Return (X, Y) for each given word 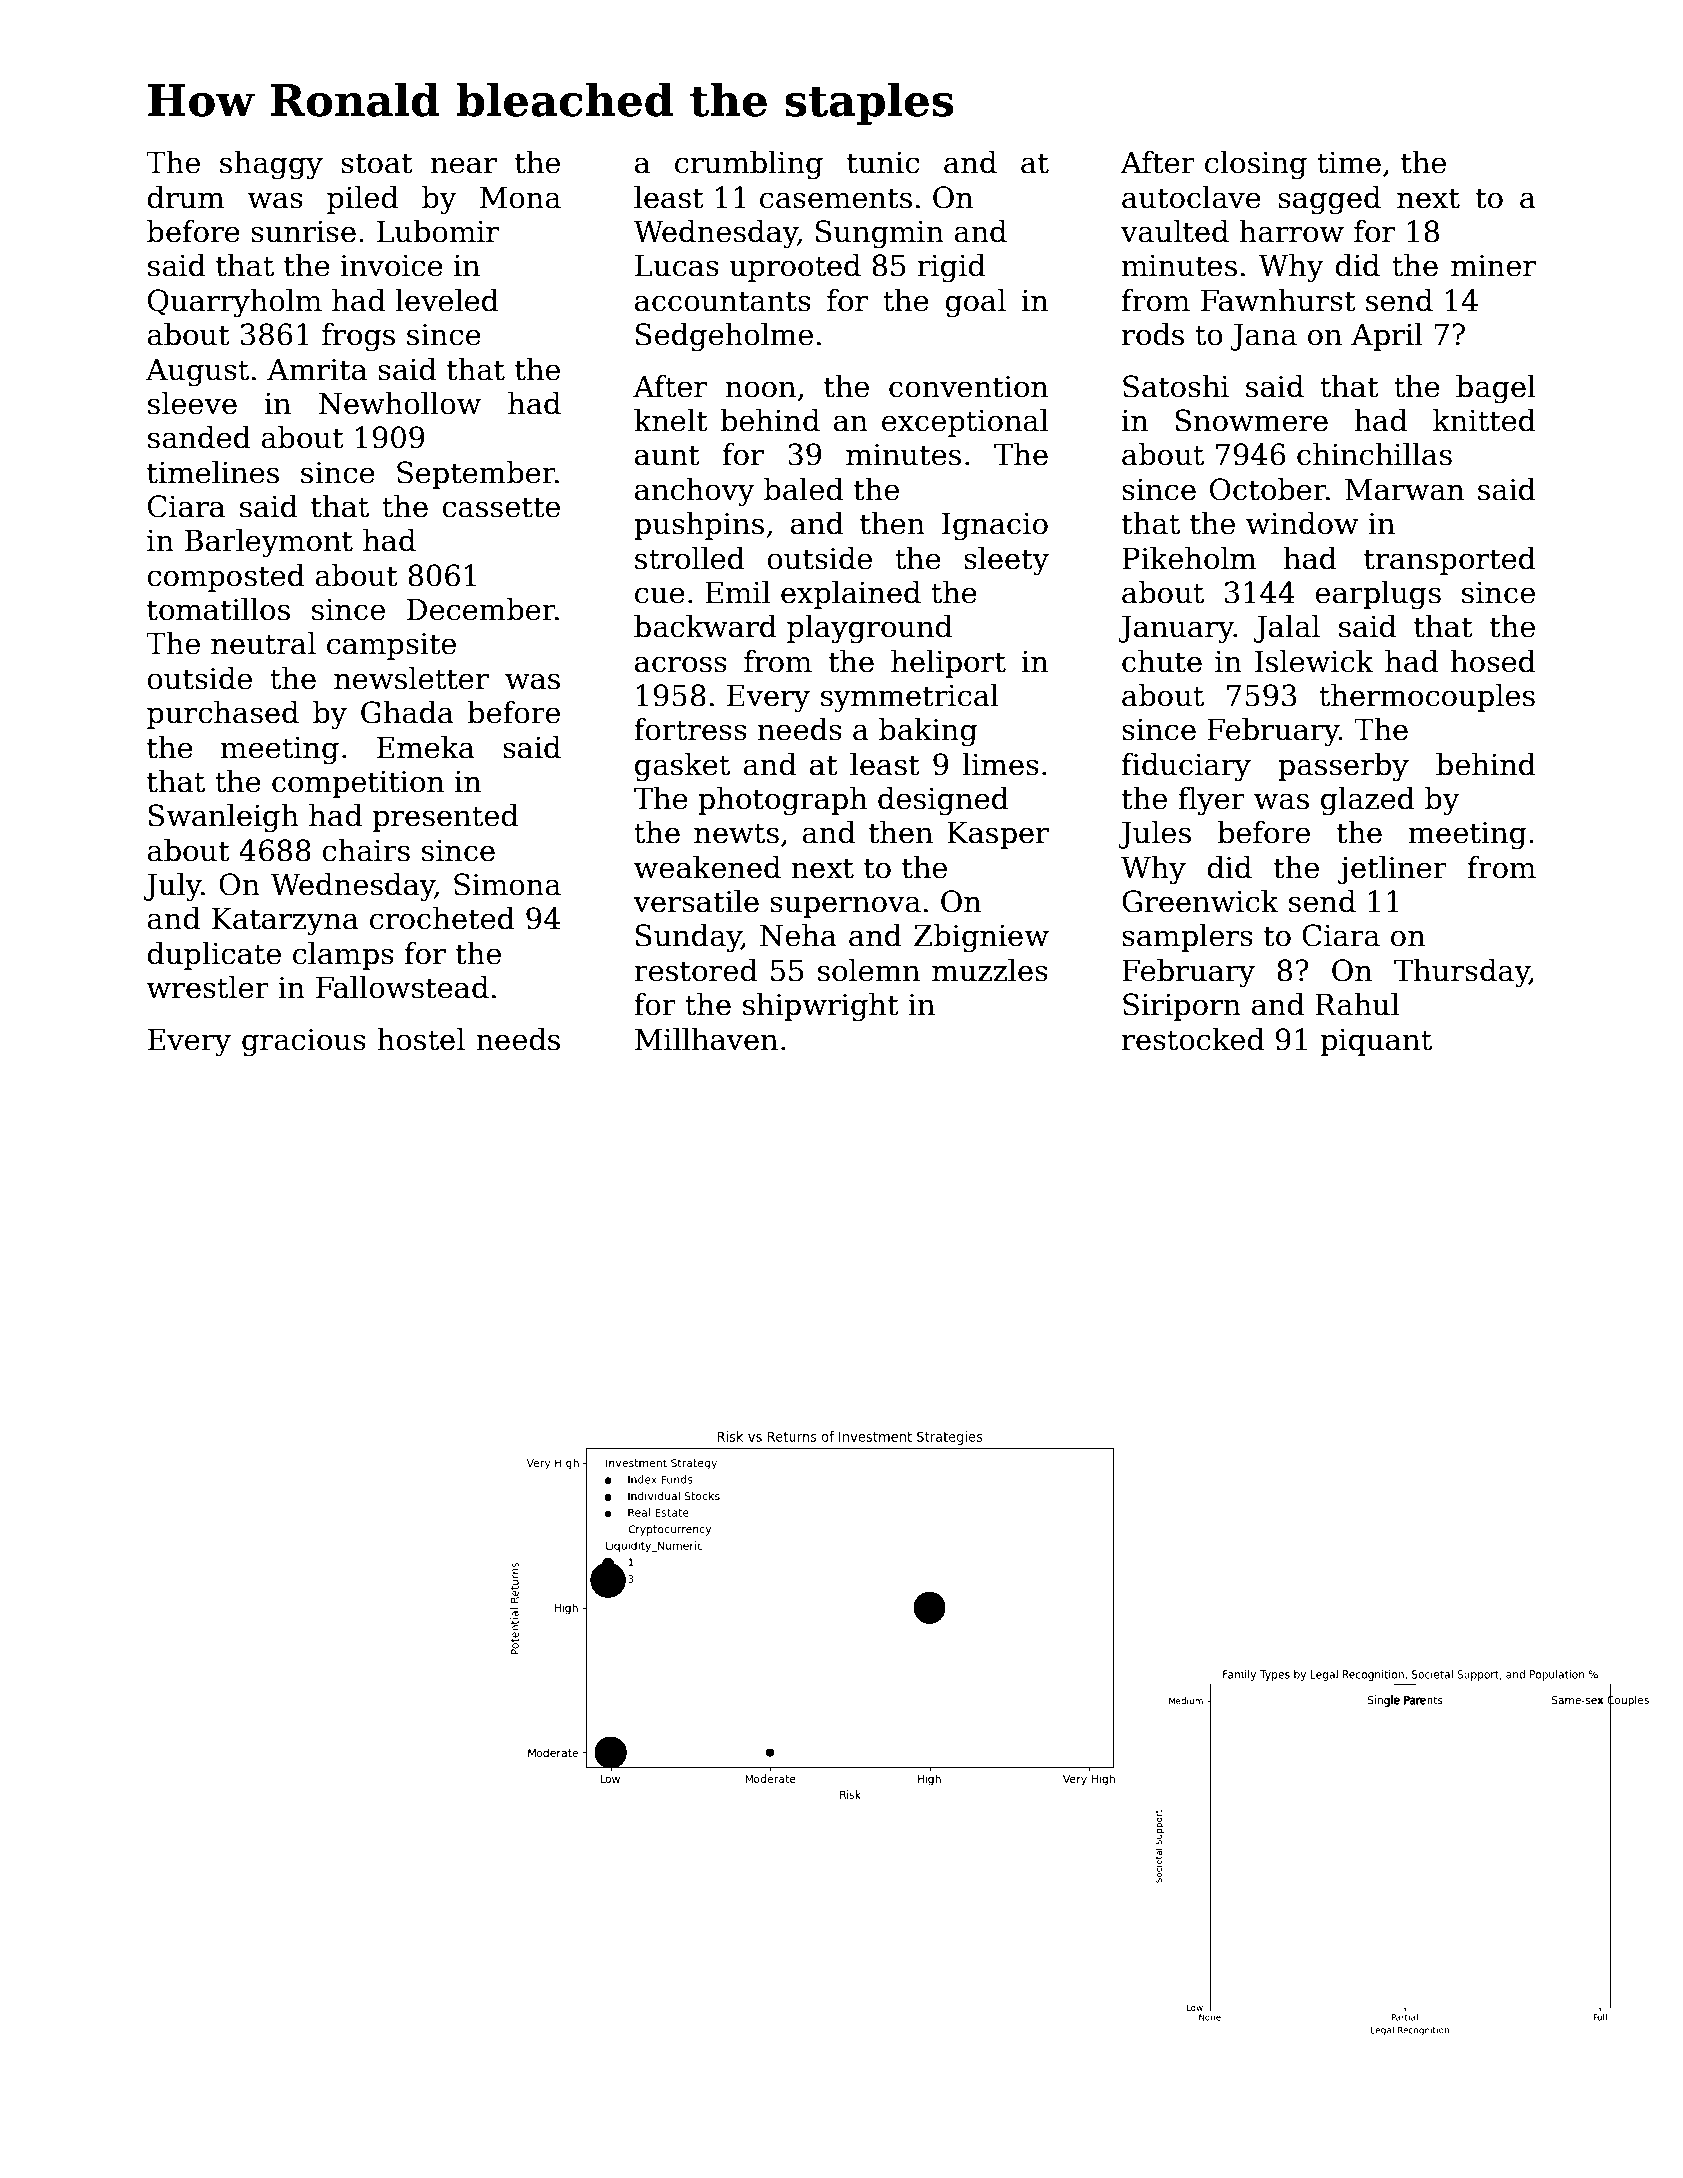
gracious (304, 1043)
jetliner (1392, 870)
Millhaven (706, 1039)
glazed (1368, 801)
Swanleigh (223, 818)
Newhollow (400, 403)
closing (1256, 165)
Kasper (998, 835)
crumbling (749, 165)
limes (1000, 764)
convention (968, 387)
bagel (1496, 389)
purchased (223, 715)
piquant (1376, 1042)
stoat (377, 163)
